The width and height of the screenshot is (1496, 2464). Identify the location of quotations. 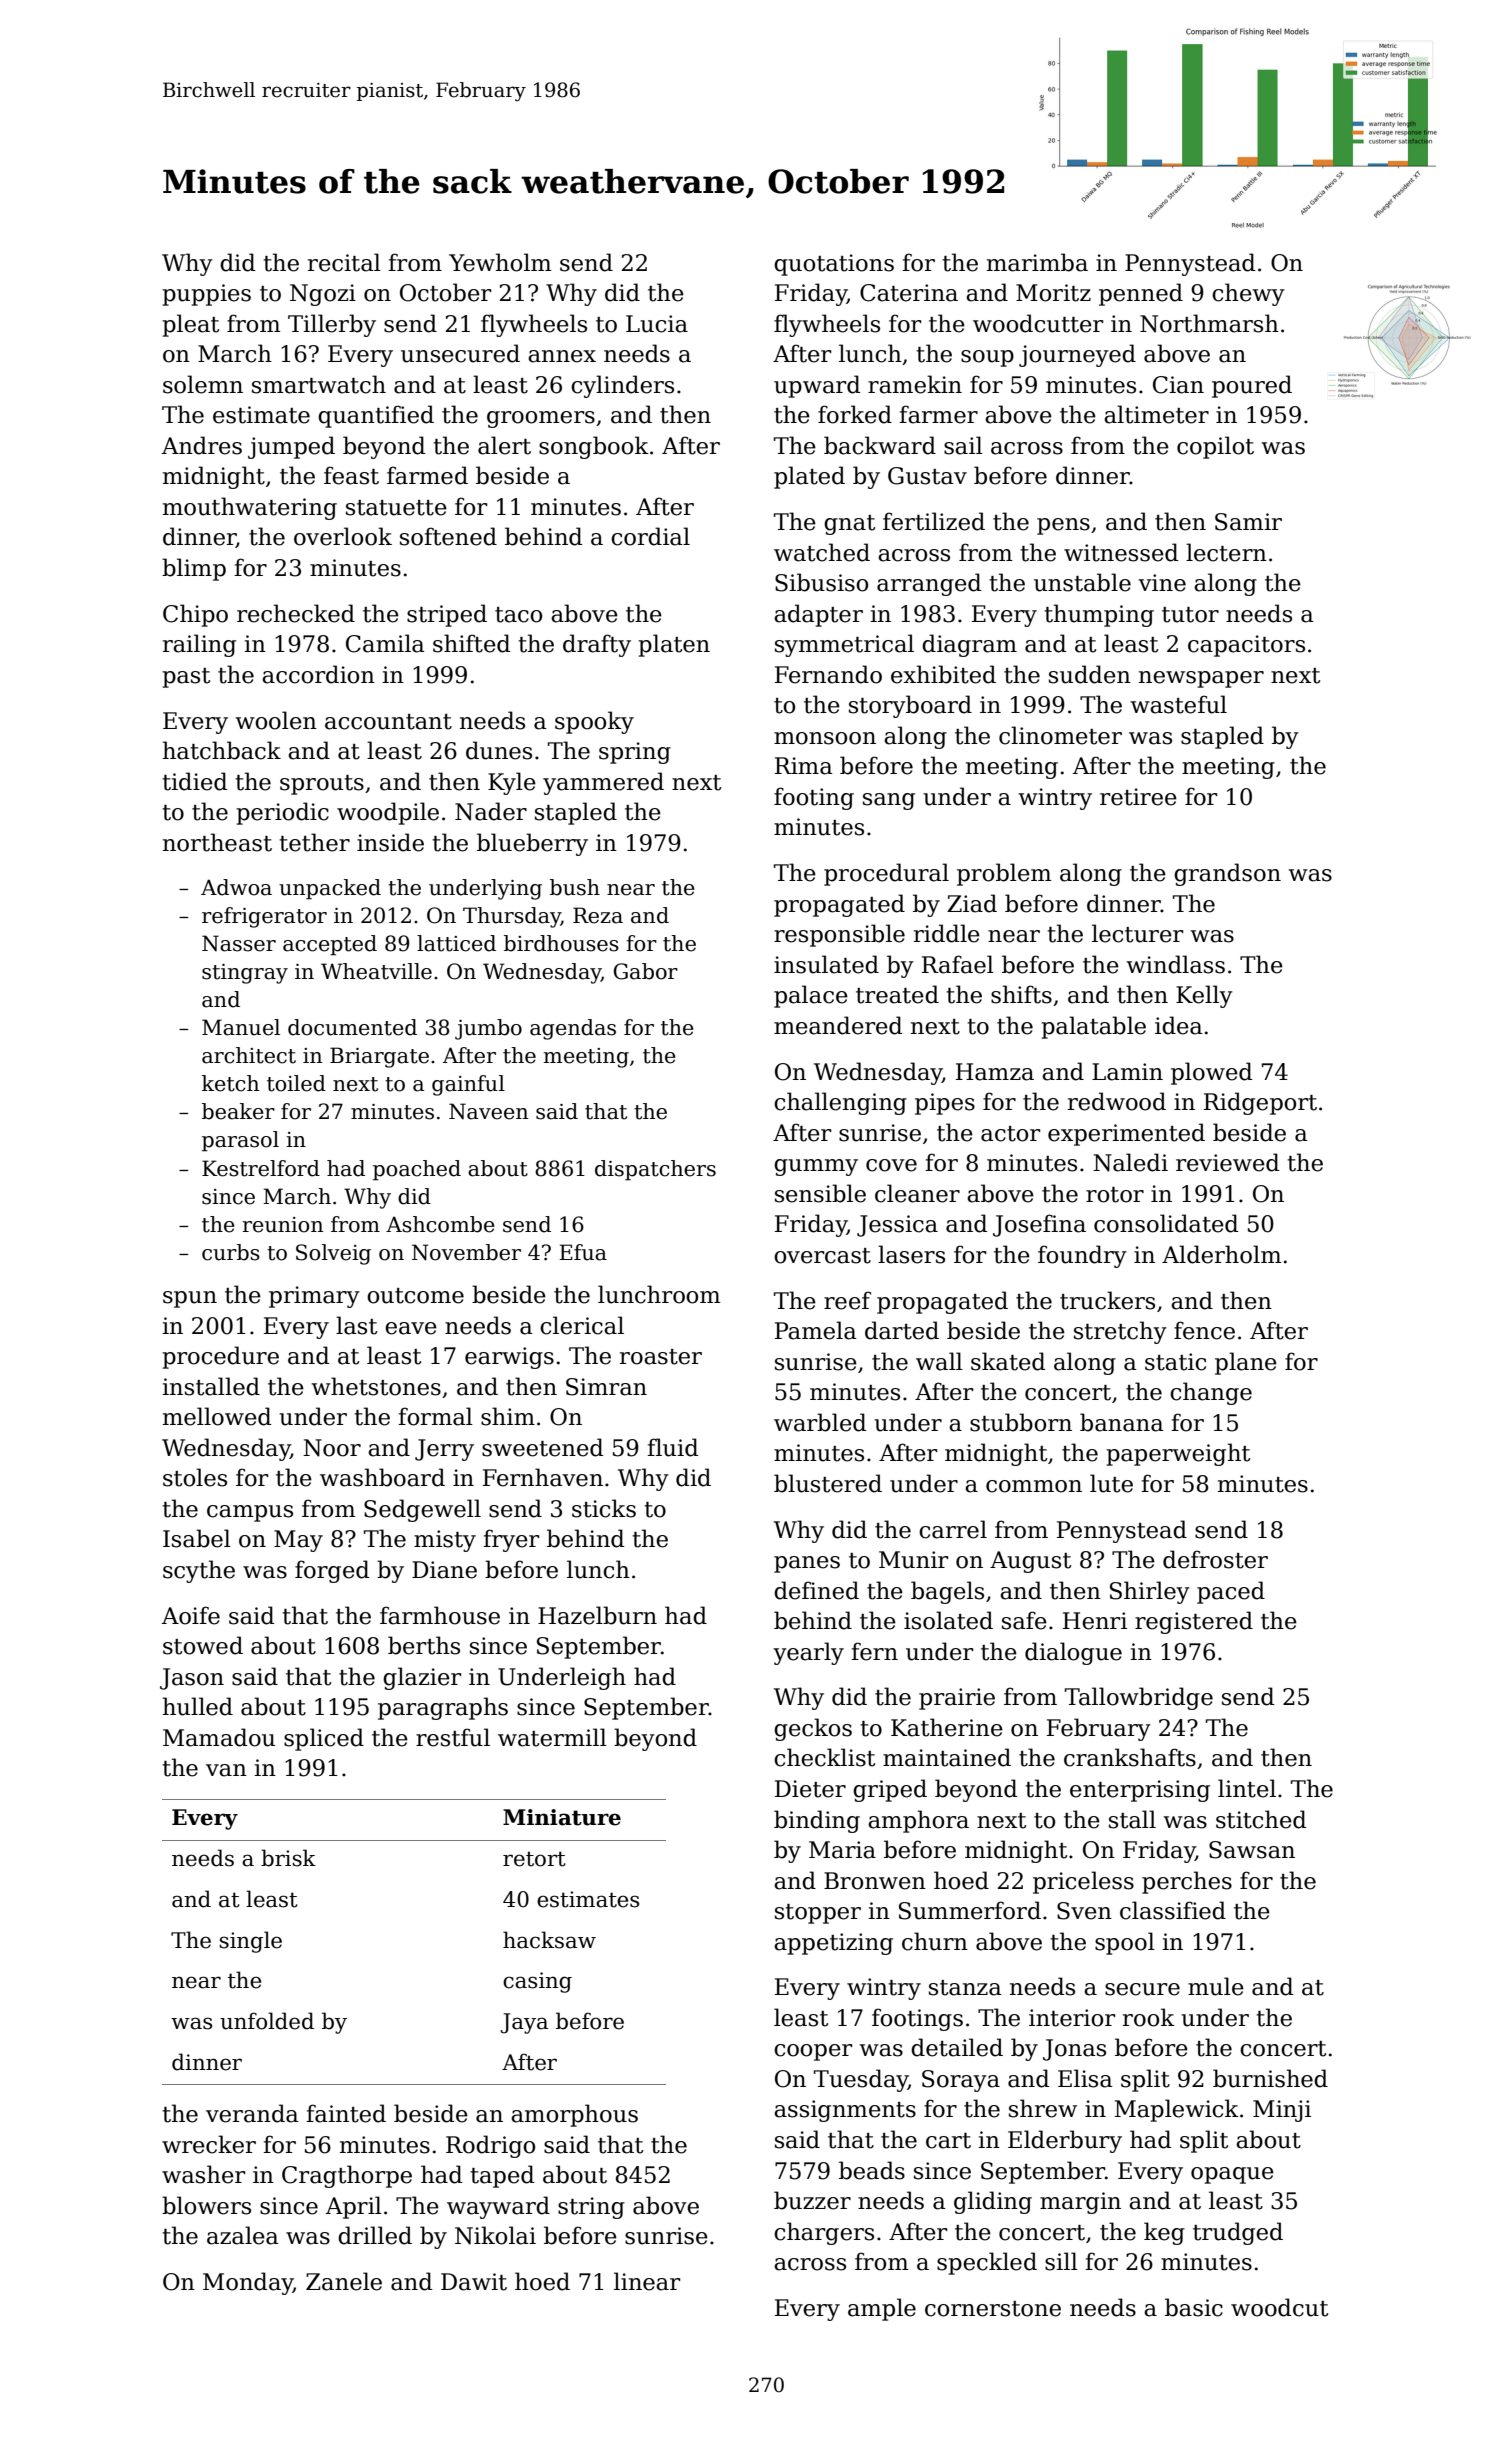
(834, 265).
